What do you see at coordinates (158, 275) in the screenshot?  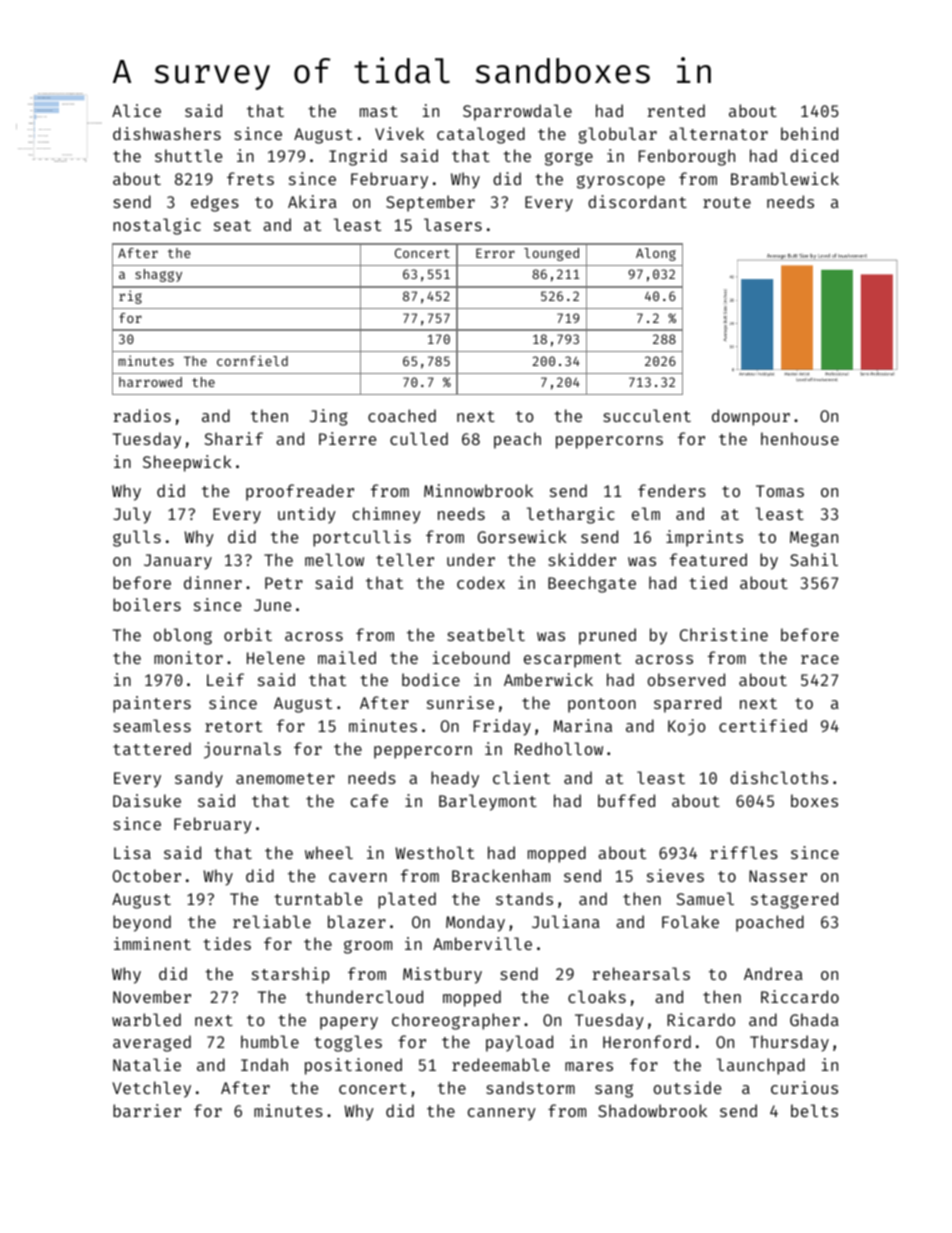 I see `shaggy` at bounding box center [158, 275].
